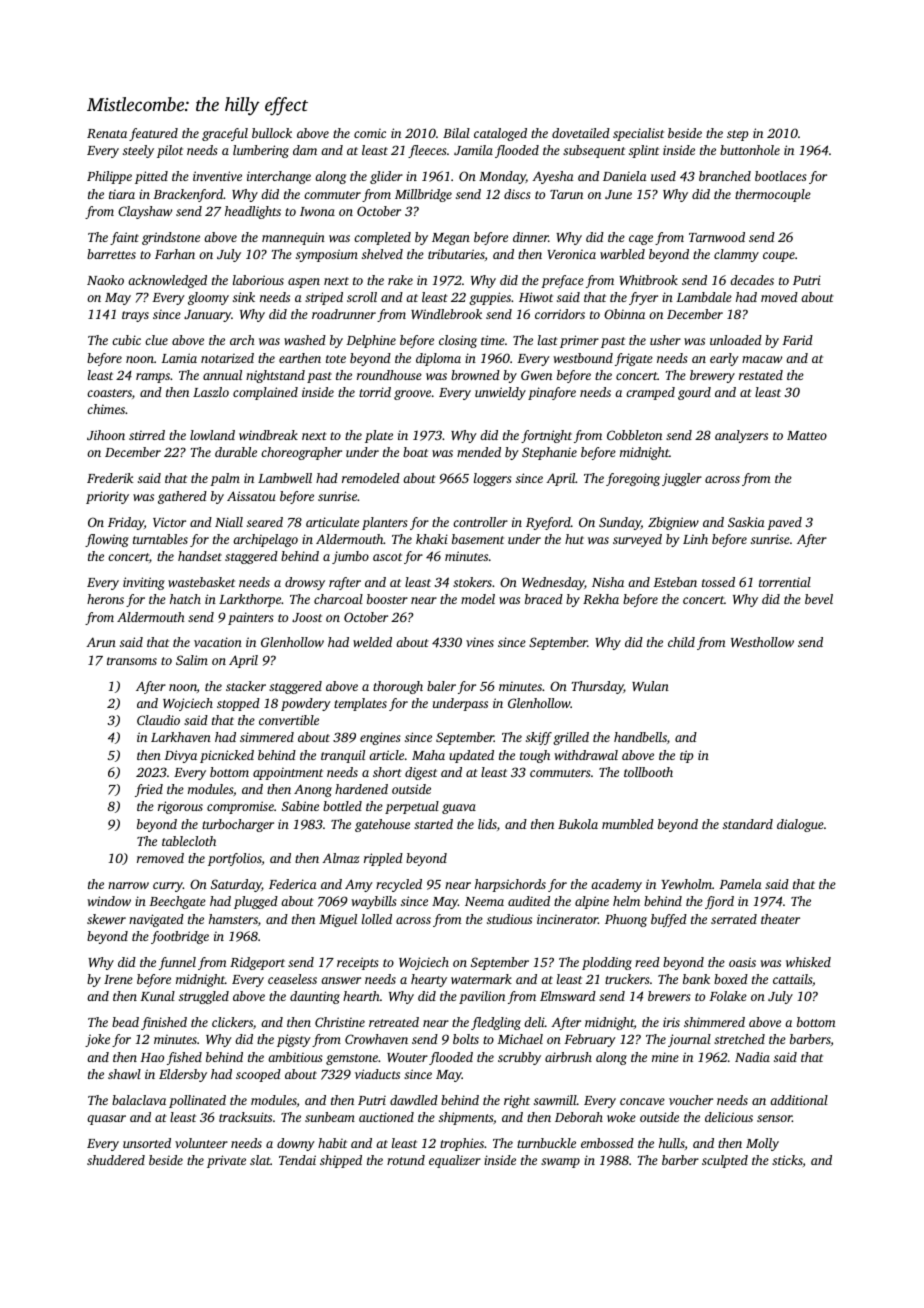 This image has width=924, height=1308. Describe the element at coordinates (780, 919) in the image. I see `theater` at that location.
